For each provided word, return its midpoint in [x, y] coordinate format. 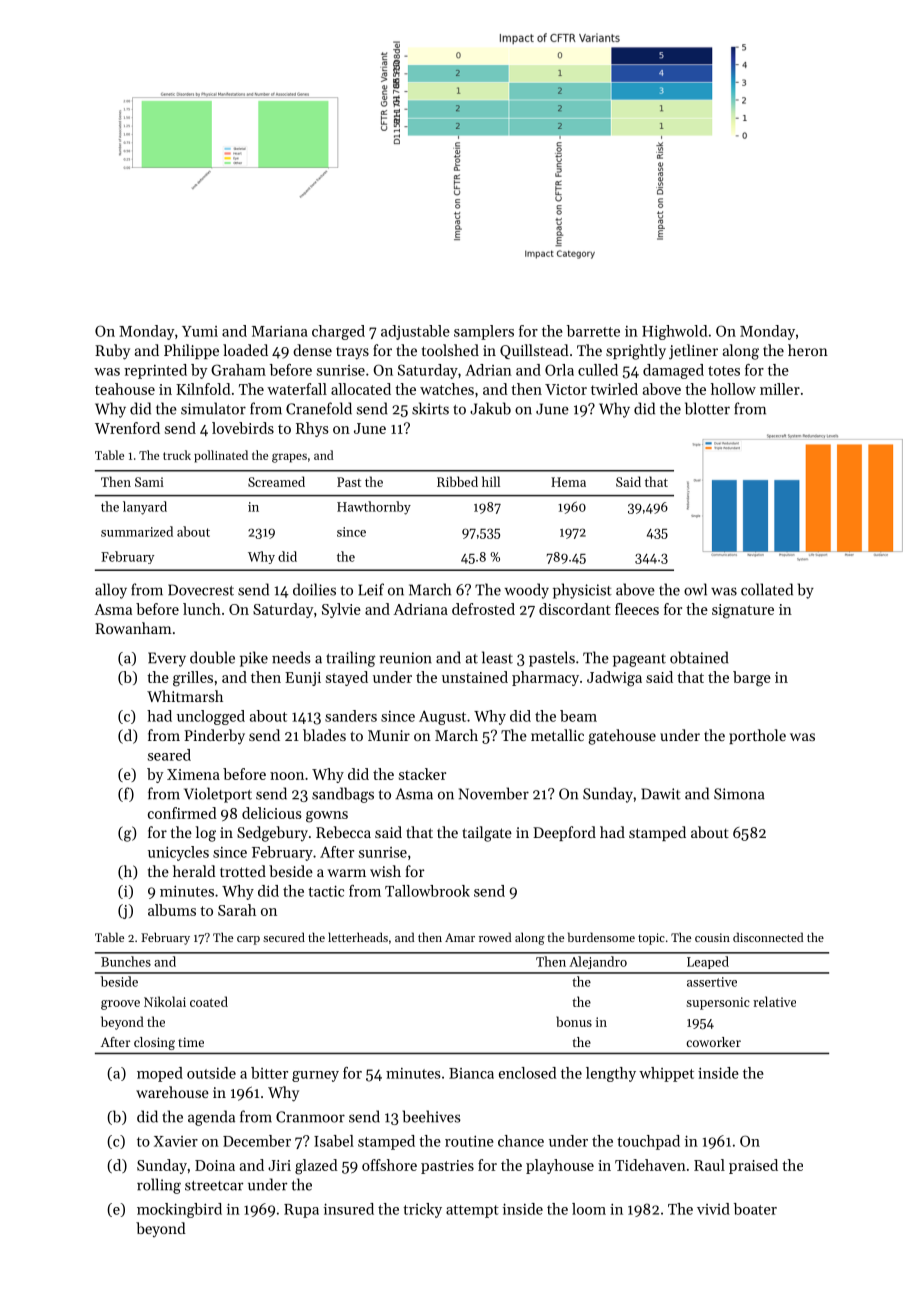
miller [780, 389]
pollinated [221, 456]
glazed [316, 1167]
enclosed [527, 1073]
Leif [371, 589]
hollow [733, 389]
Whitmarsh [185, 696]
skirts [430, 408]
